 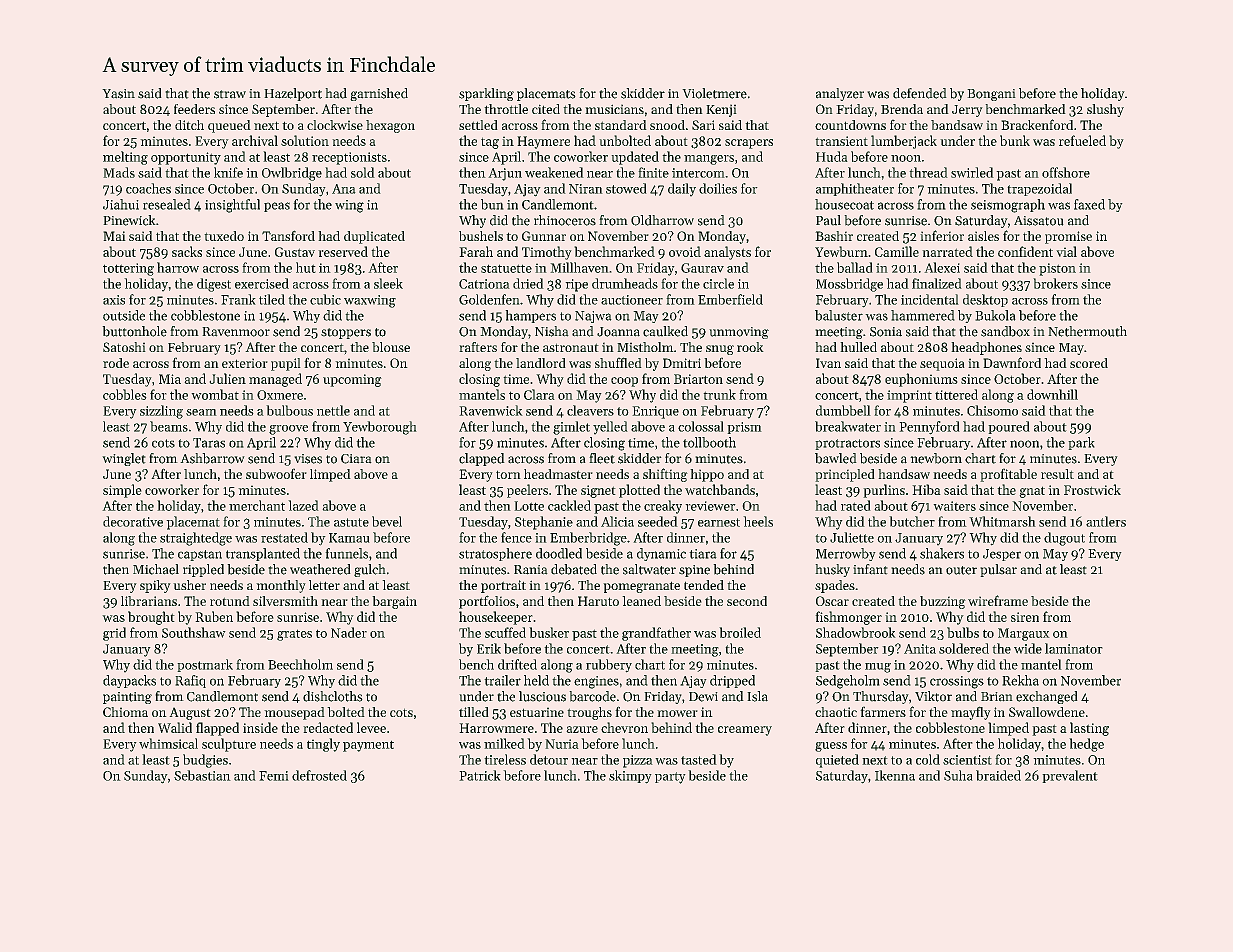 What do you see at coordinates (1055, 283) in the image?
I see `brokers` at bounding box center [1055, 283].
